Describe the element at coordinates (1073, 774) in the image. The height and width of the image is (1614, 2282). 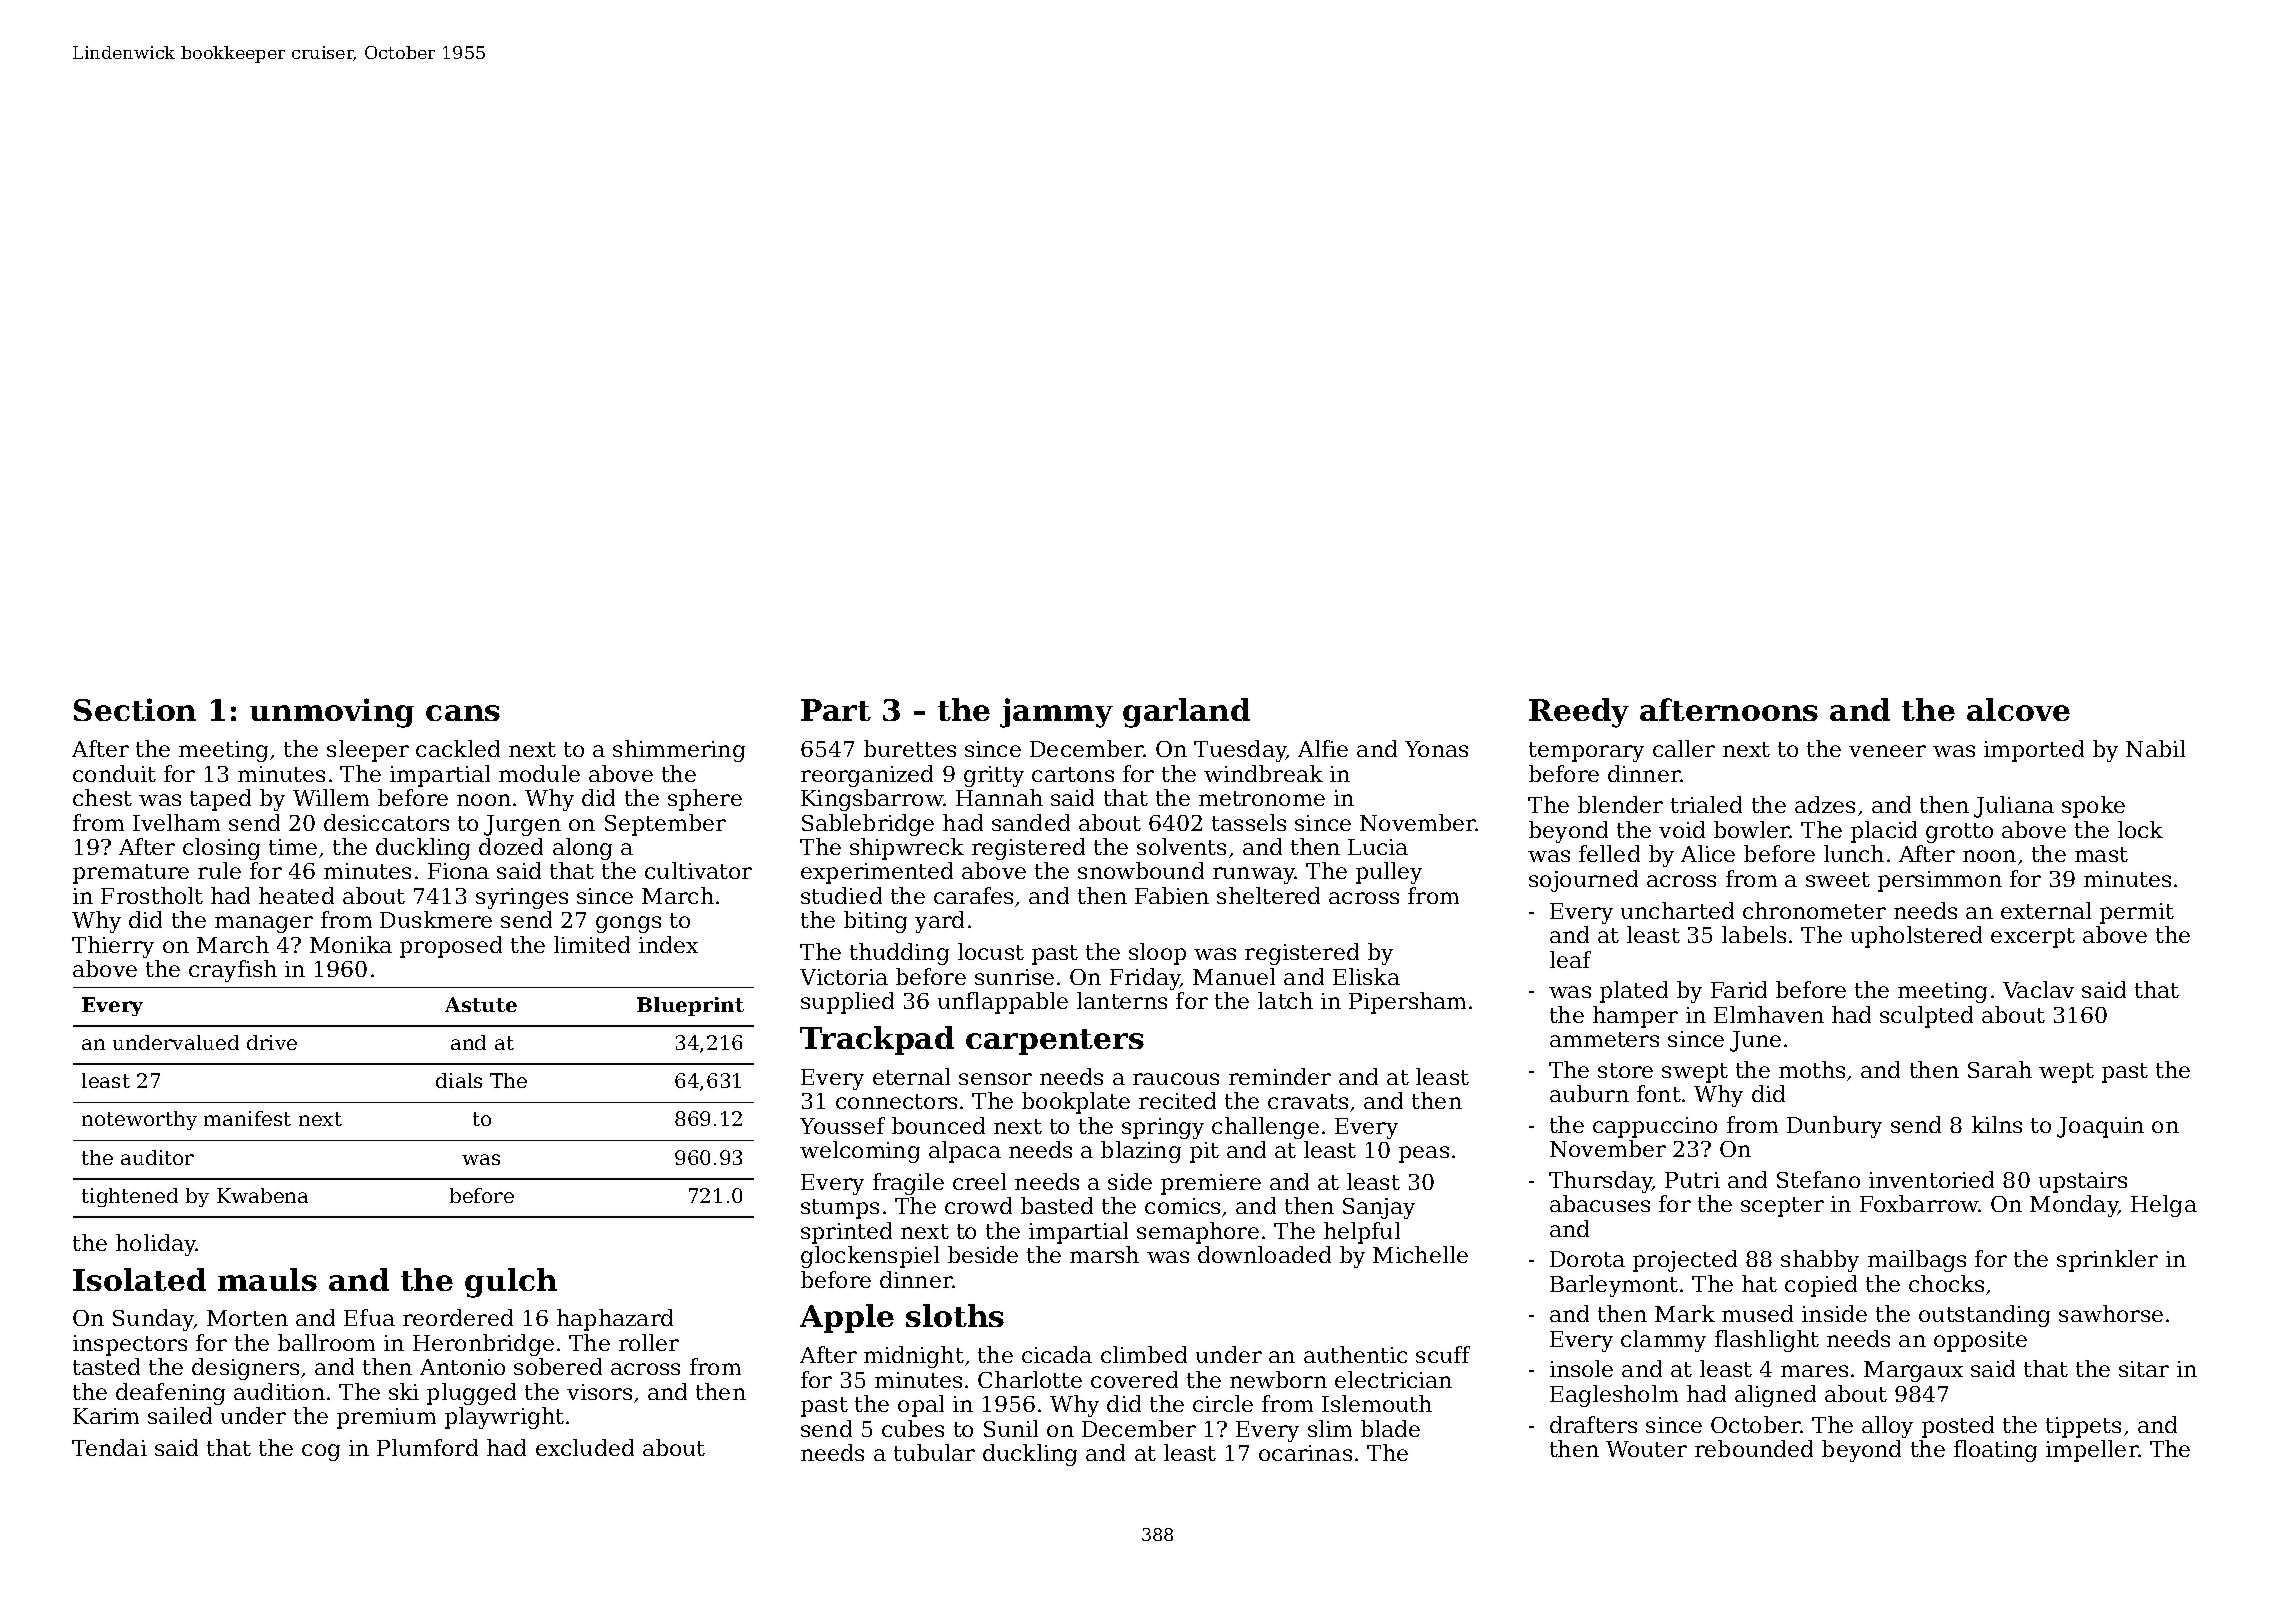
I see `cartons` at that location.
